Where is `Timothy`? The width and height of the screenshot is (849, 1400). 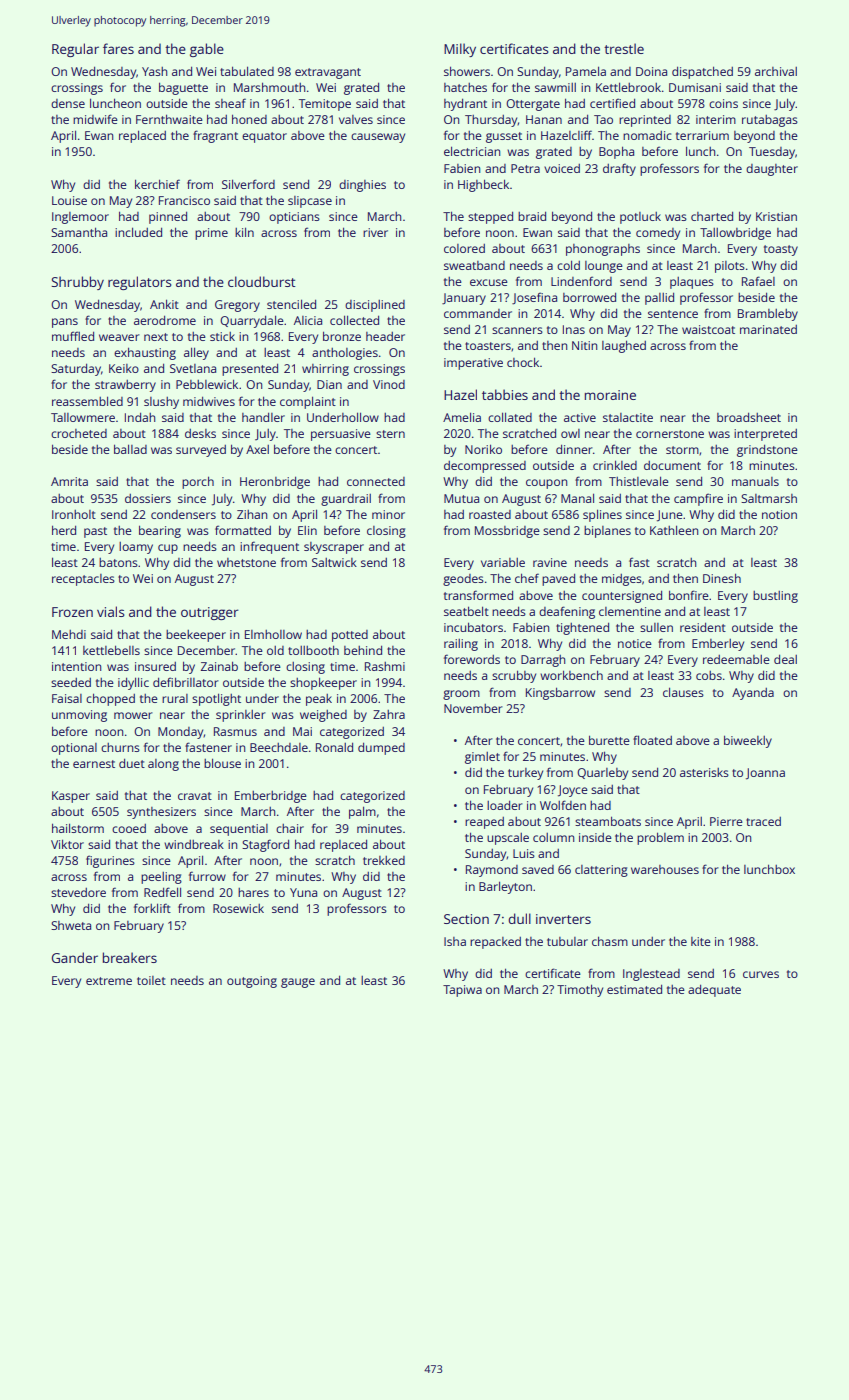
Timothy is located at coordinates (580, 990).
